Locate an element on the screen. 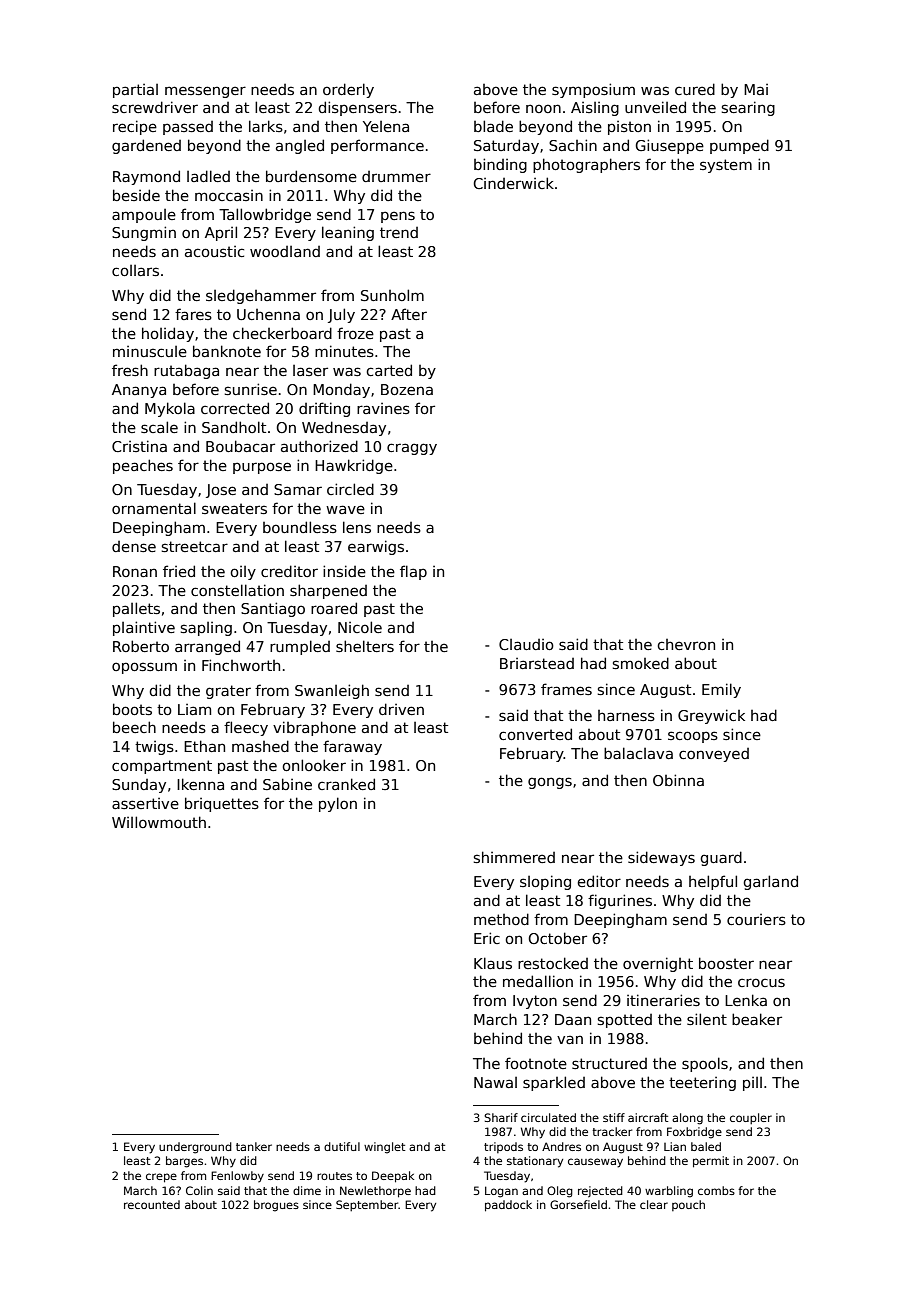 This screenshot has height=1308, width=924. Ronan is located at coordinates (135, 571).
